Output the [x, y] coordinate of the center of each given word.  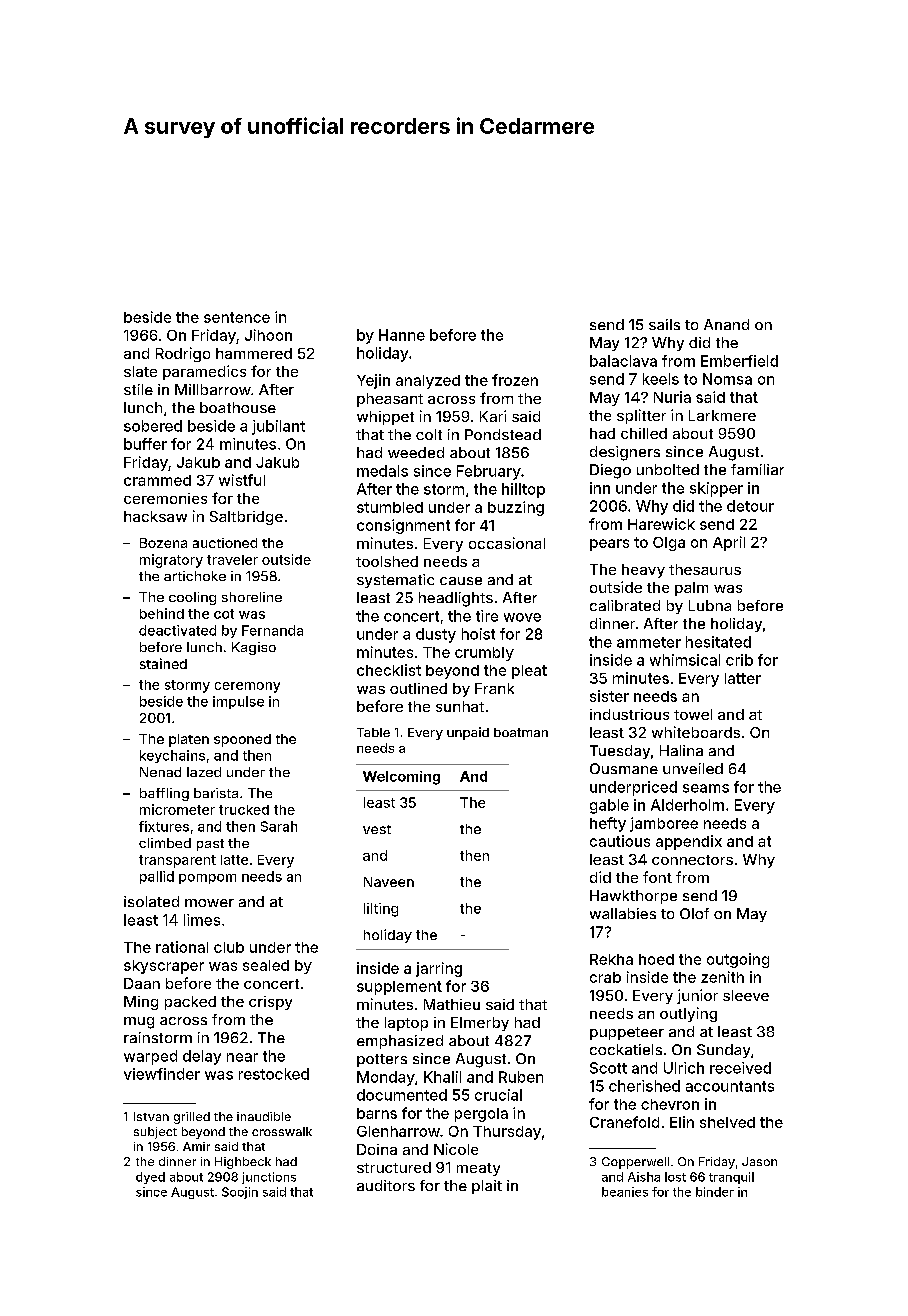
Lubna [710, 605]
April [729, 543]
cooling [192, 598]
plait [487, 1187]
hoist [478, 634]
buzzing [516, 508]
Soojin [240, 1193]
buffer [145, 444]
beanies [625, 1192]
